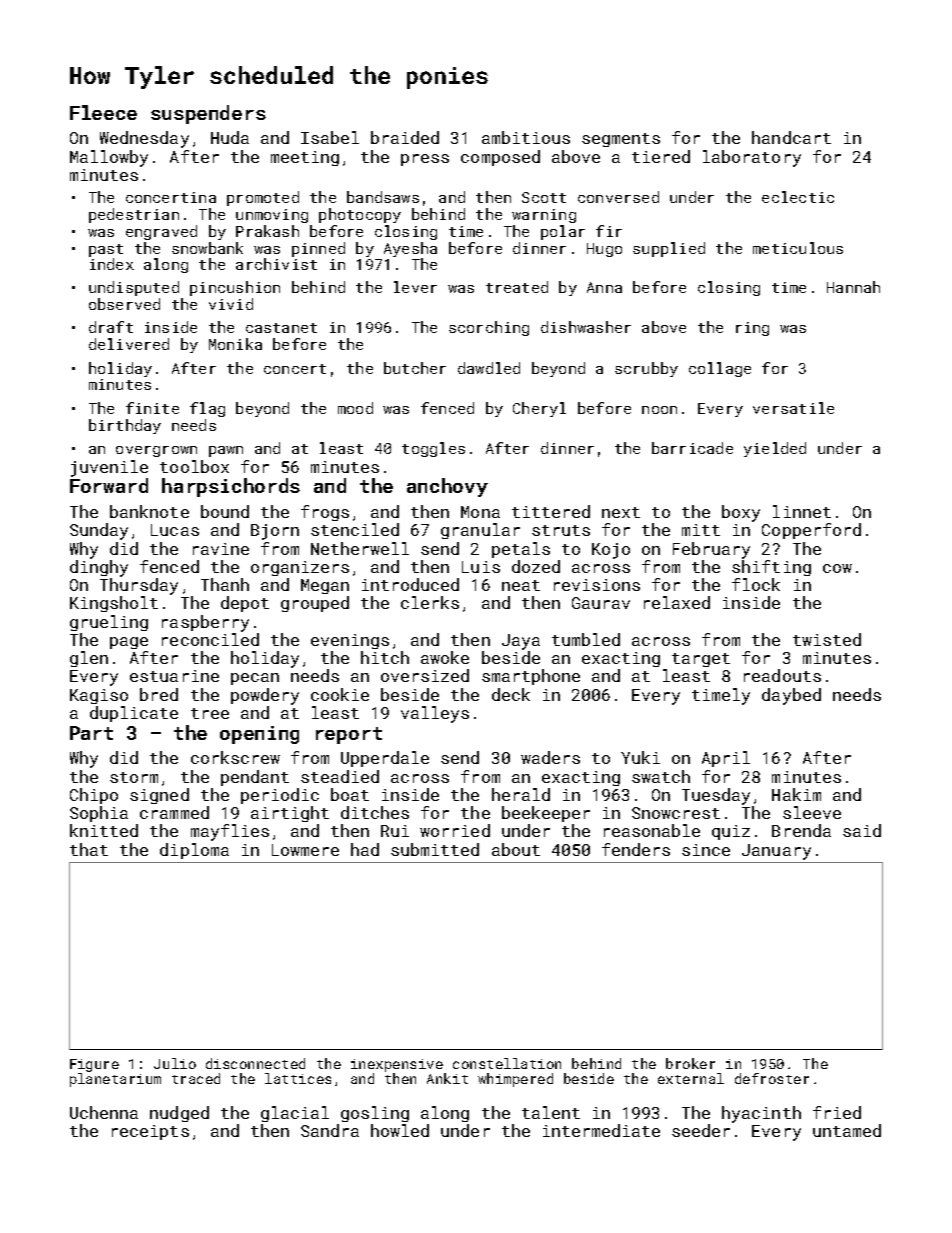 The height and width of the screenshot is (1233, 952). Describe the element at coordinates (551, 1112) in the screenshot. I see `talent` at that location.
